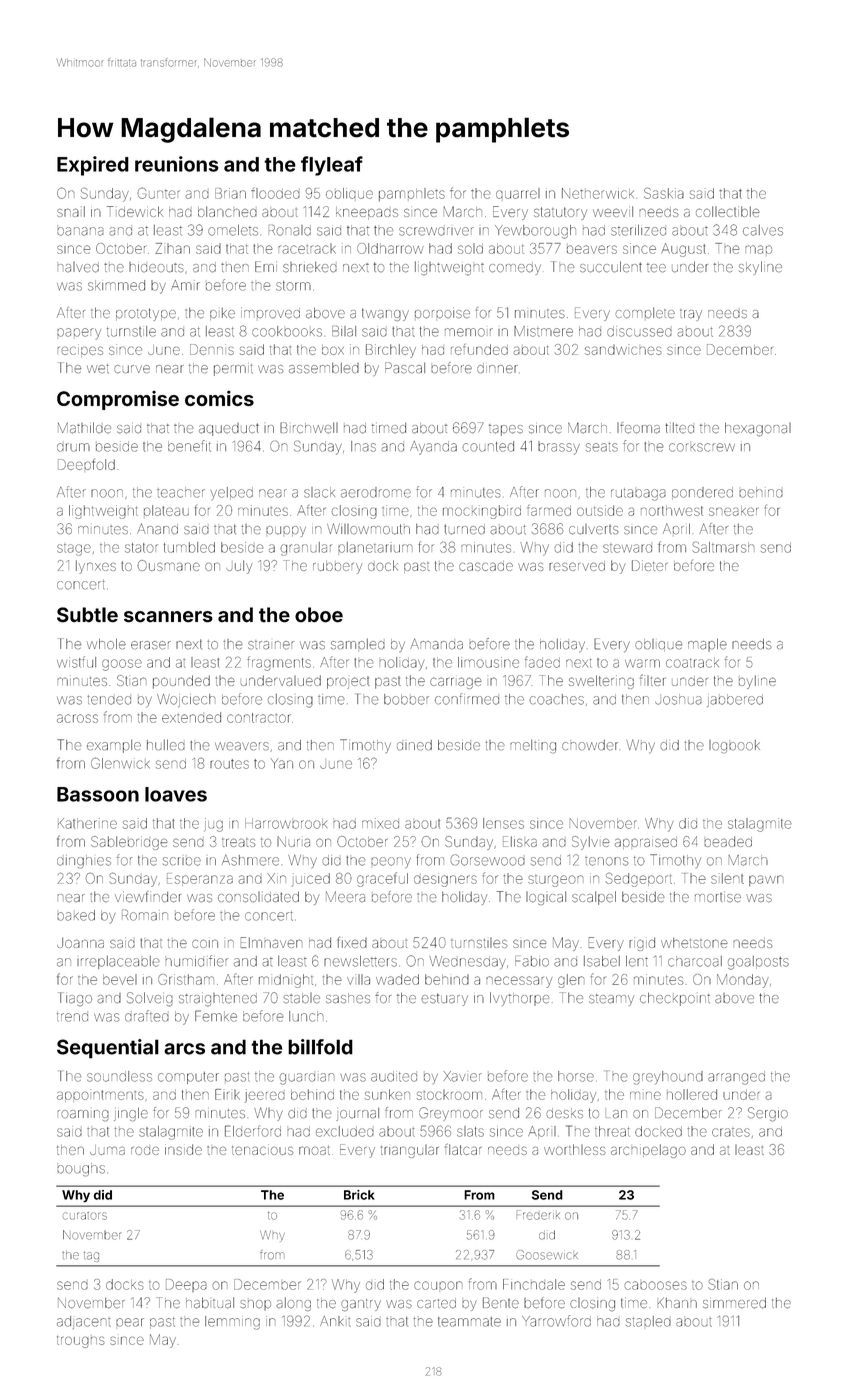 The height and width of the screenshot is (1400, 849). I want to click on troughs, so click(80, 1342).
